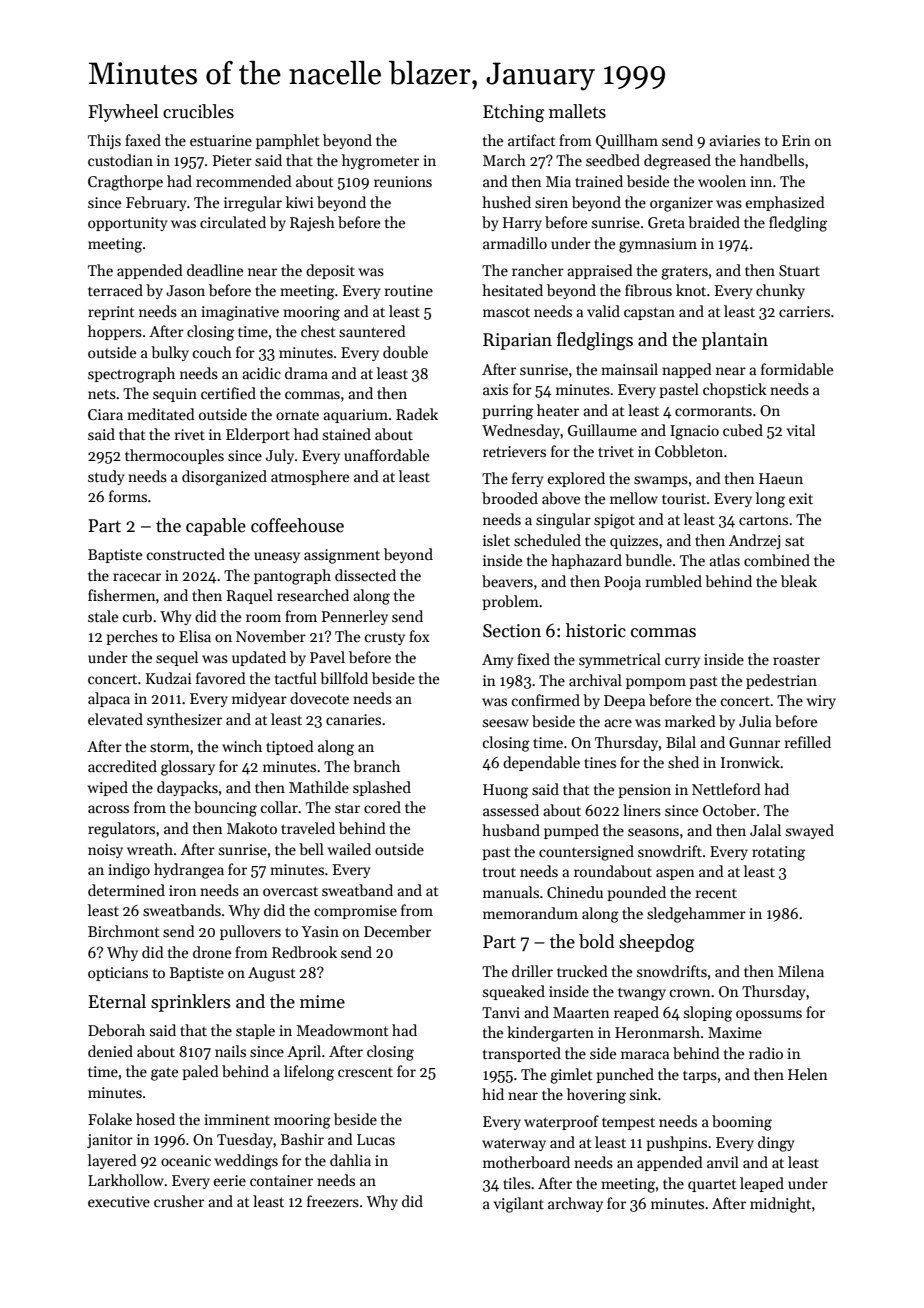 Image resolution: width=924 pixels, height=1308 pixels. Describe the element at coordinates (734, 140) in the page. I see `aviaries` at that location.
